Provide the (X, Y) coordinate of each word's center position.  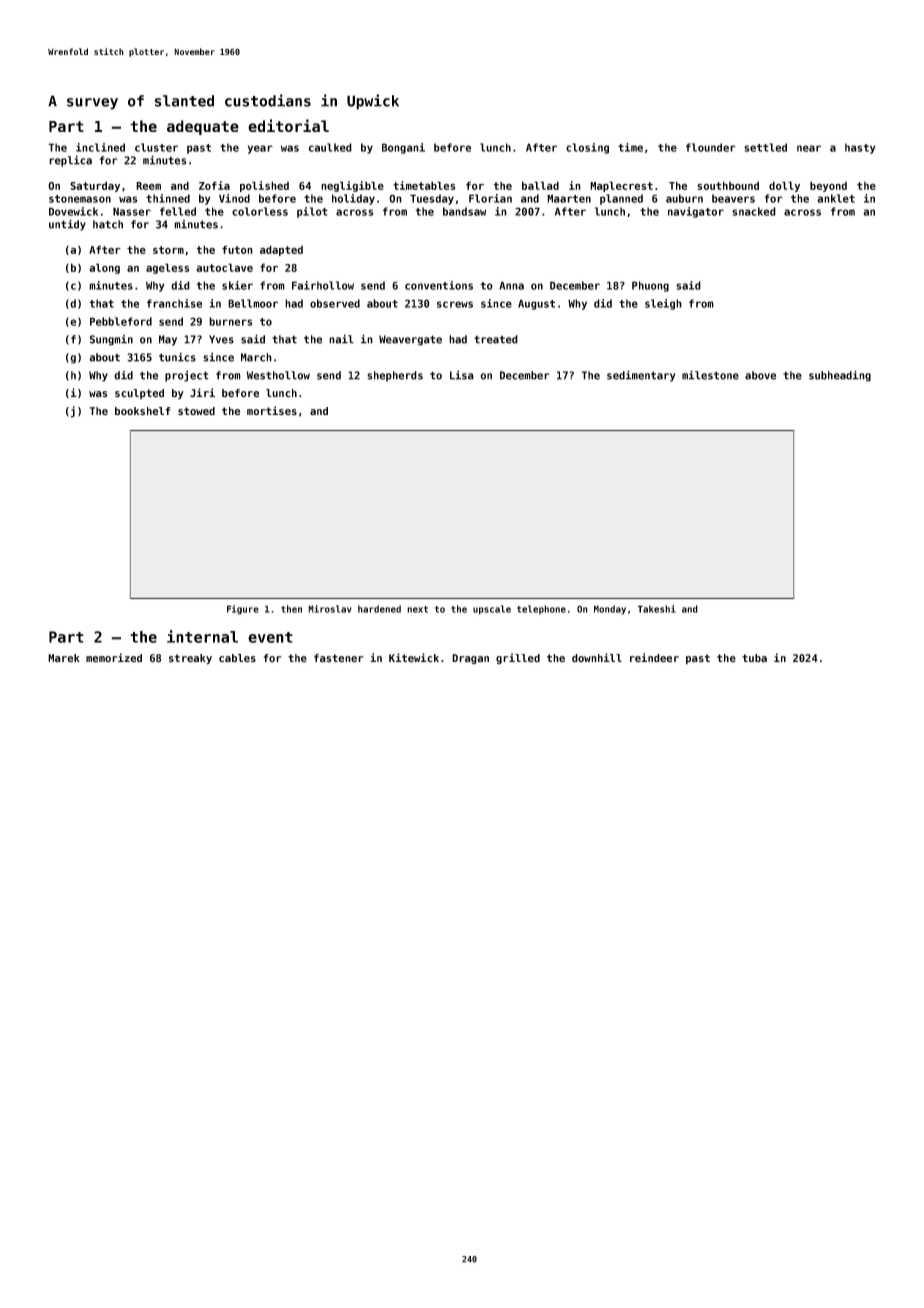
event (270, 637)
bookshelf (143, 411)
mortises (272, 411)
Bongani (403, 148)
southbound (728, 185)
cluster (156, 147)
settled (765, 147)
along (104, 268)
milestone (710, 375)
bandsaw (464, 211)
